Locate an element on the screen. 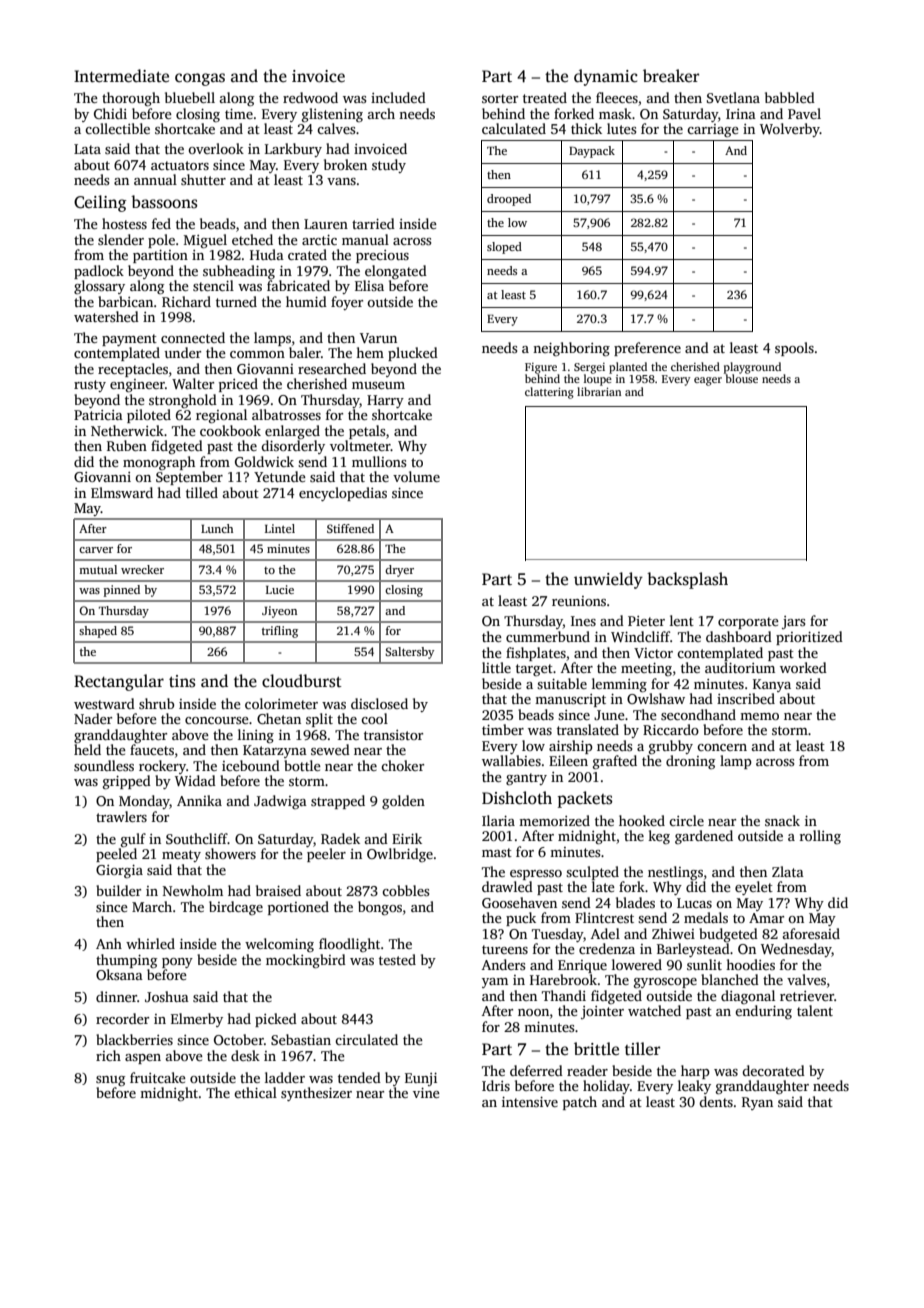 This screenshot has width=924, height=1308. eyelet is located at coordinates (754, 888).
